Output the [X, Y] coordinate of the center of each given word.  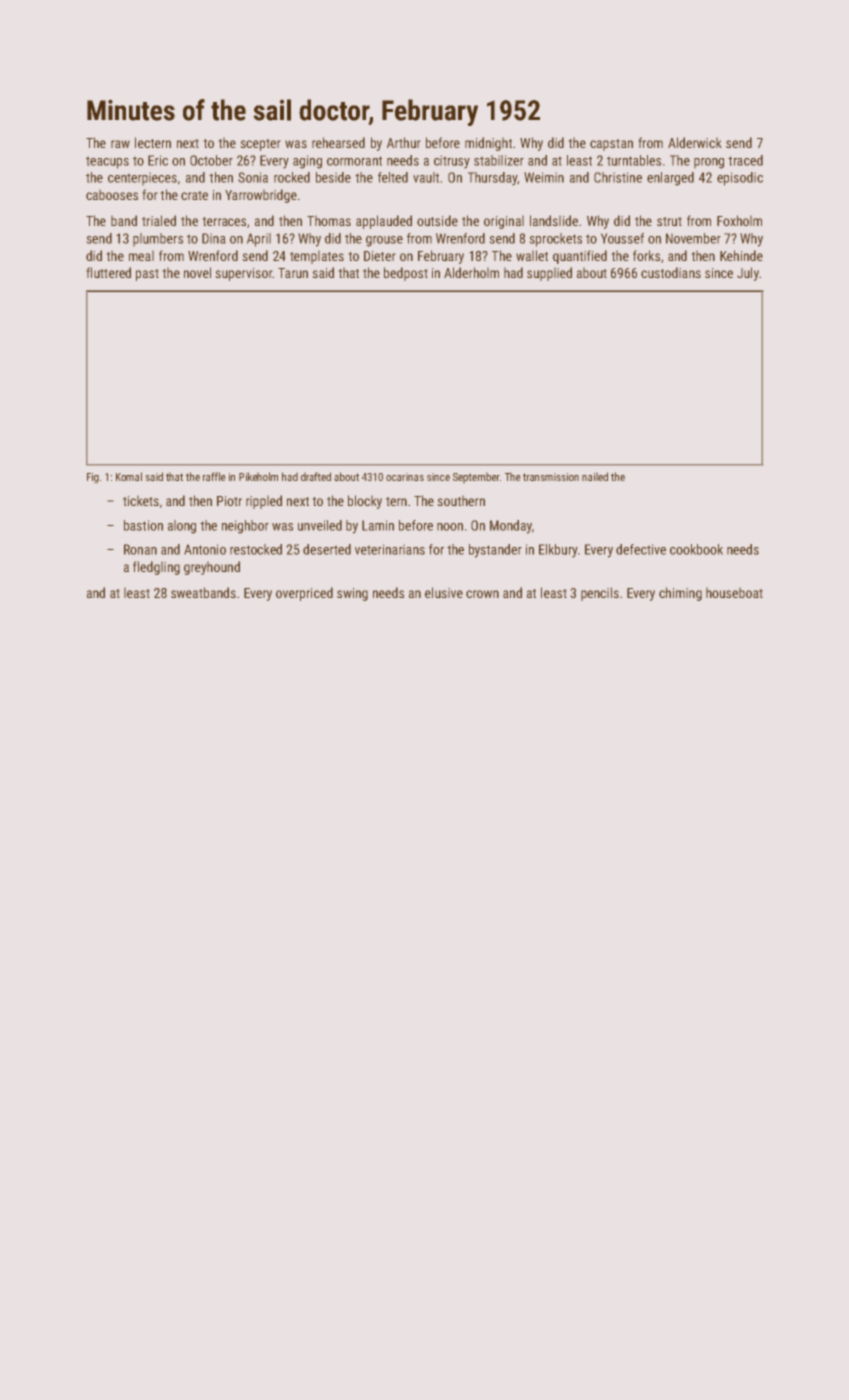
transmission [551, 477]
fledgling [156, 568]
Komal [129, 476]
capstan [611, 145]
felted [393, 177]
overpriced [304, 594]
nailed [595, 476]
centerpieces [142, 179]
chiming [680, 594]
